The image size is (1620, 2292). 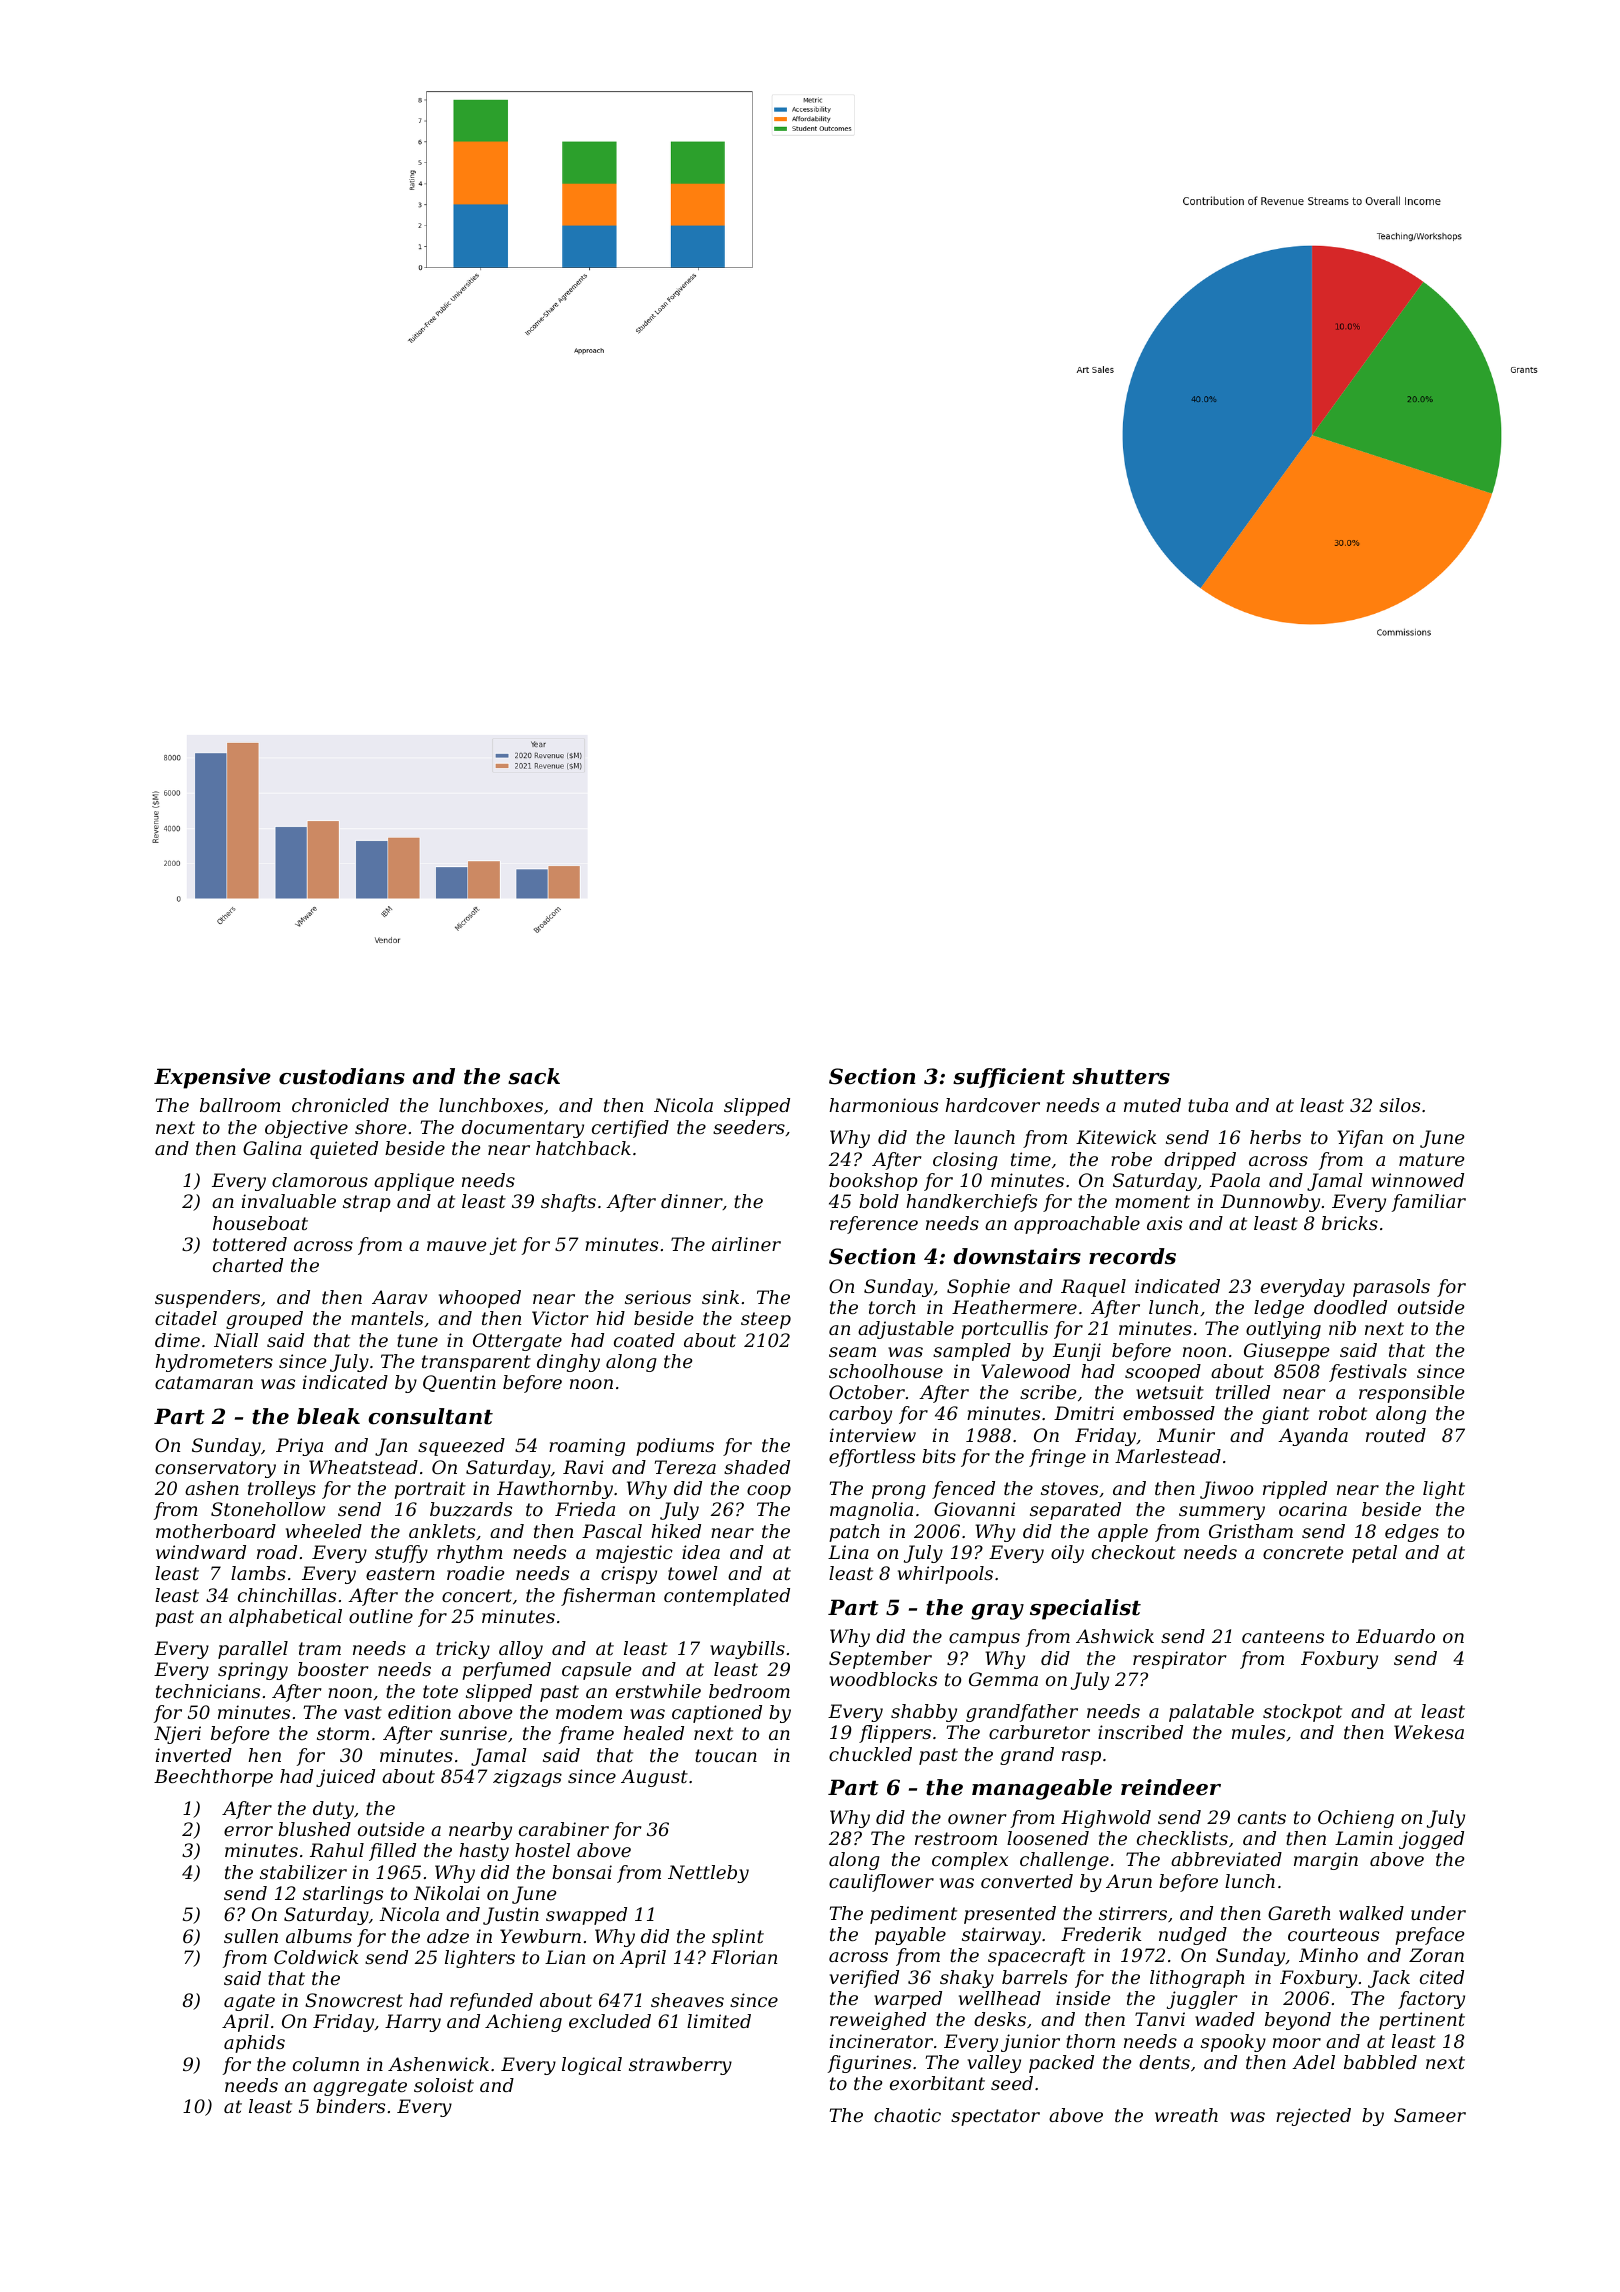 I want to click on agate, so click(x=249, y=2002).
